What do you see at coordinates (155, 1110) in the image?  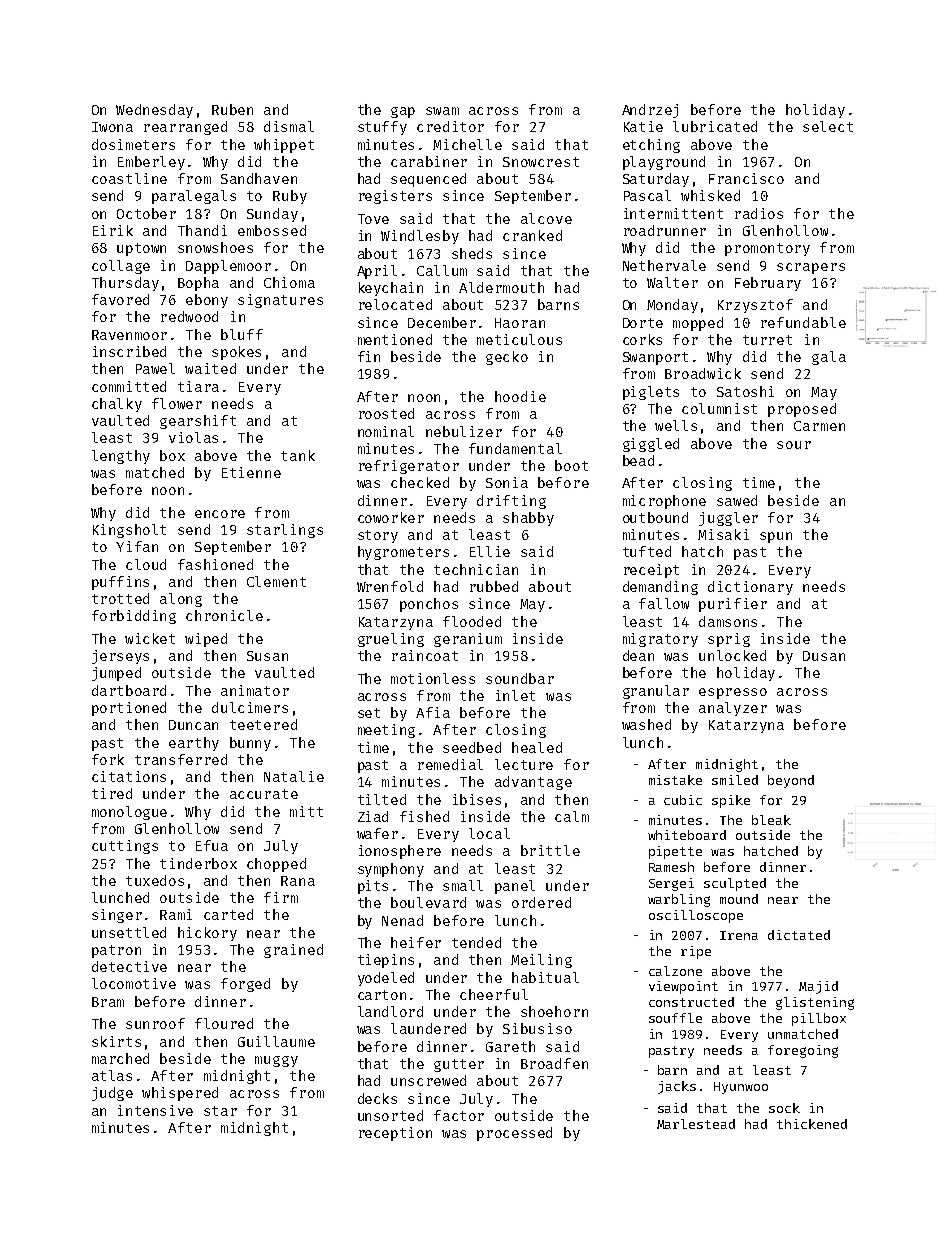 I see `intensive` at bounding box center [155, 1110].
